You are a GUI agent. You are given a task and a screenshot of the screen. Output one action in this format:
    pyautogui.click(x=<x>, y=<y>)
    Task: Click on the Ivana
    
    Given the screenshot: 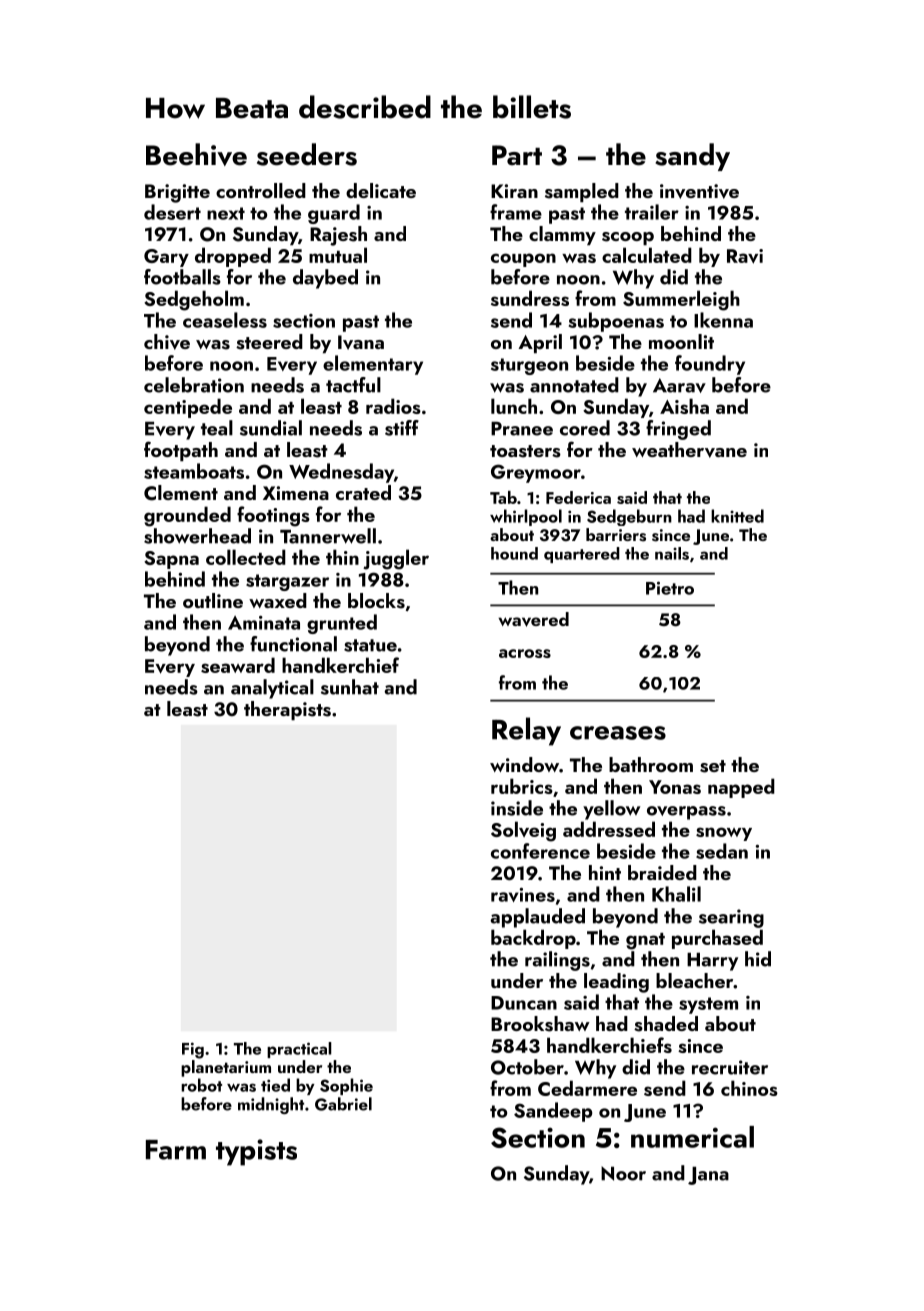 What is the action you would take?
    pyautogui.click(x=361, y=342)
